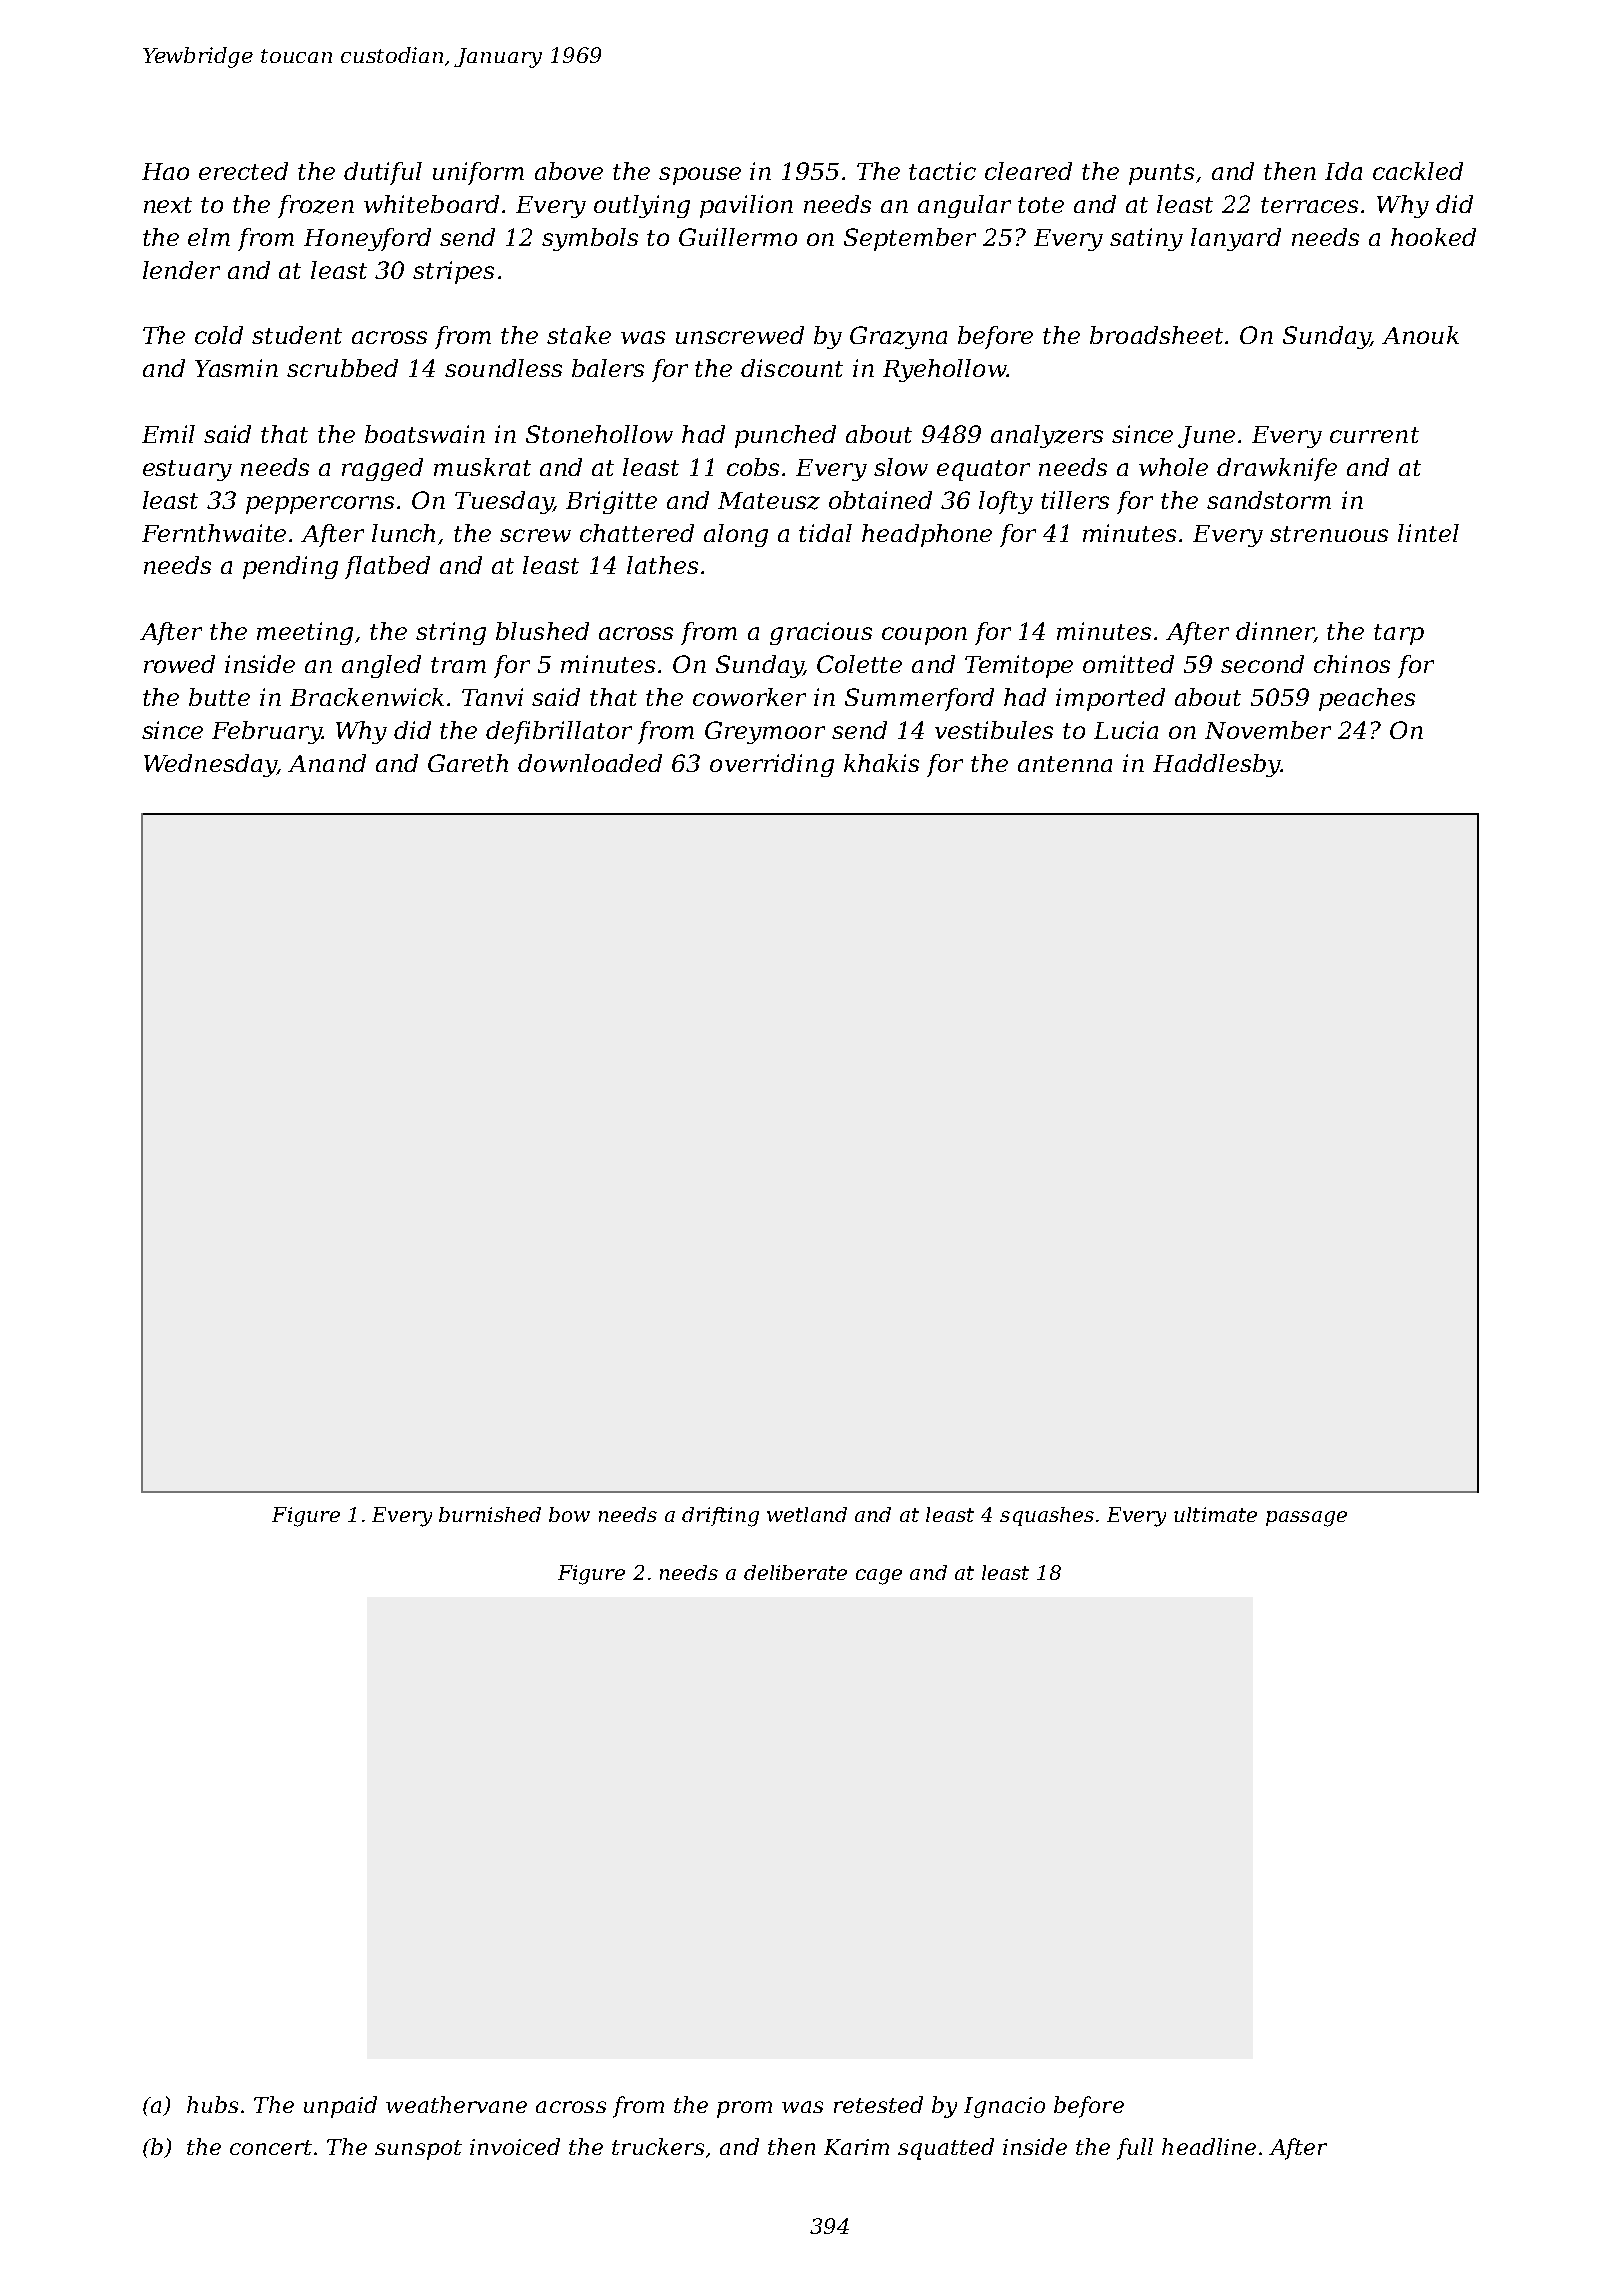 The image size is (1620, 2292). What do you see at coordinates (942, 171) in the screenshot?
I see `tactic` at bounding box center [942, 171].
